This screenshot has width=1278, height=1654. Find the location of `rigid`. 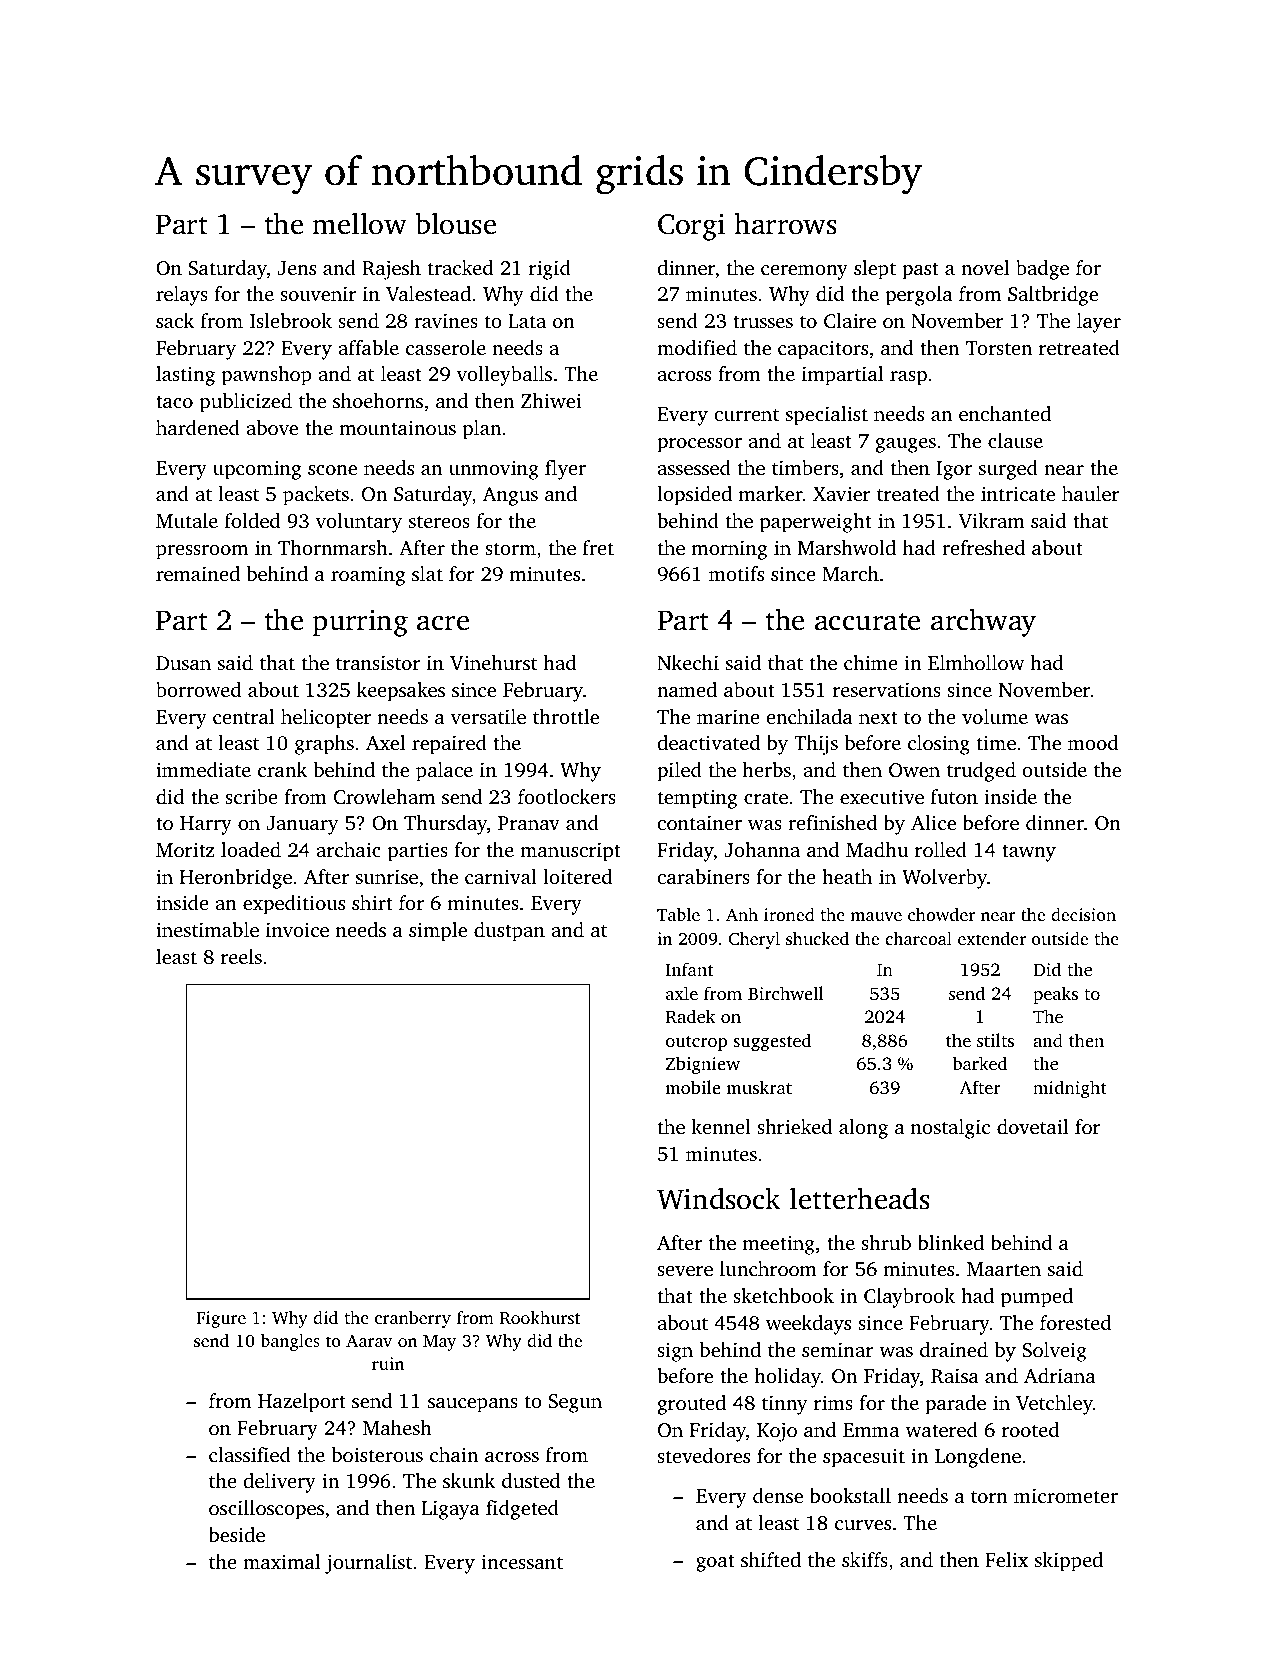

rigid is located at coordinates (550, 270).
